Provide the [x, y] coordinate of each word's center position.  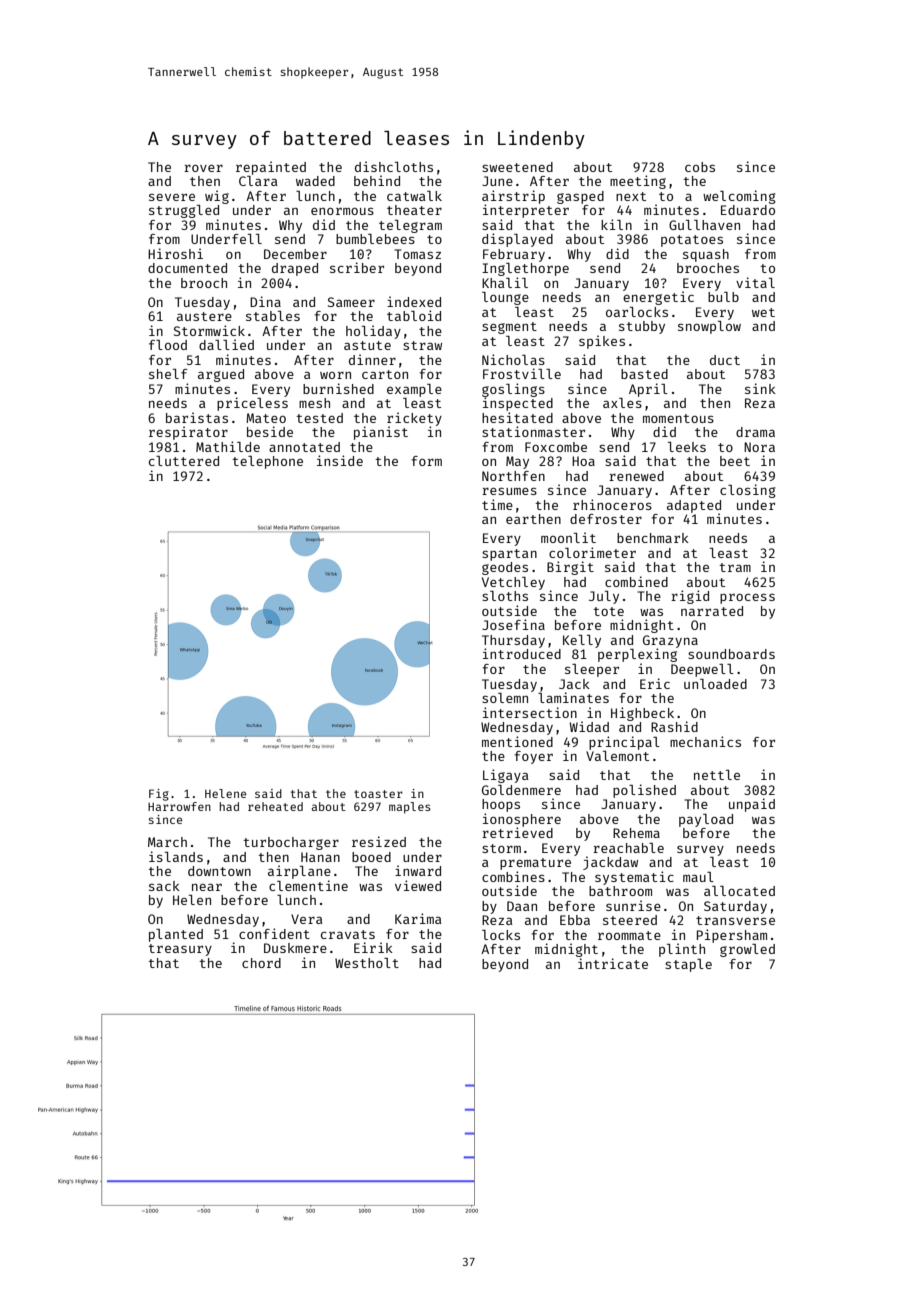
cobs [700, 167]
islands [176, 856]
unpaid [752, 805]
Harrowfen [179, 806]
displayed [517, 240]
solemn [505, 698]
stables [273, 316]
